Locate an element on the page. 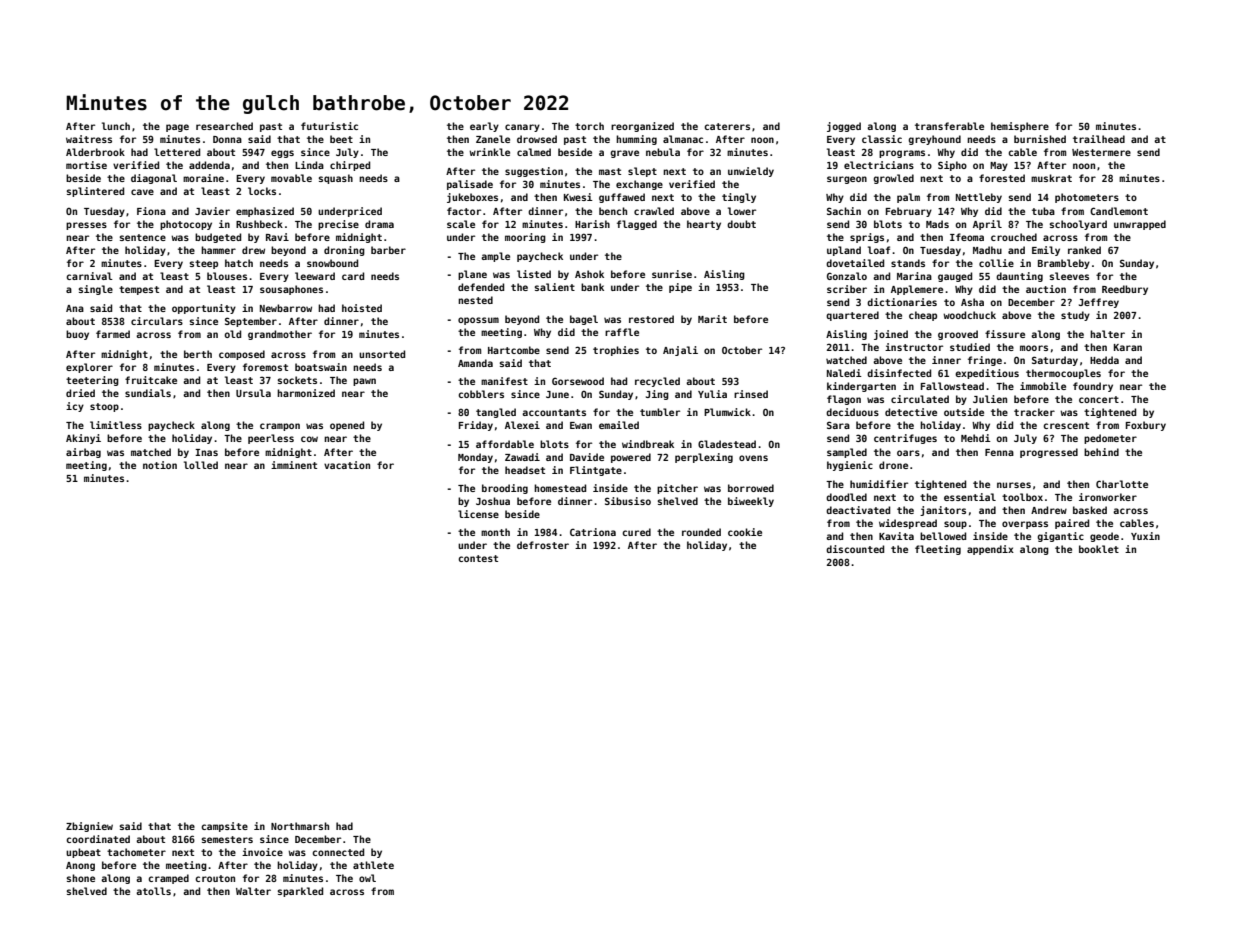  buoy is located at coordinates (77, 335).
